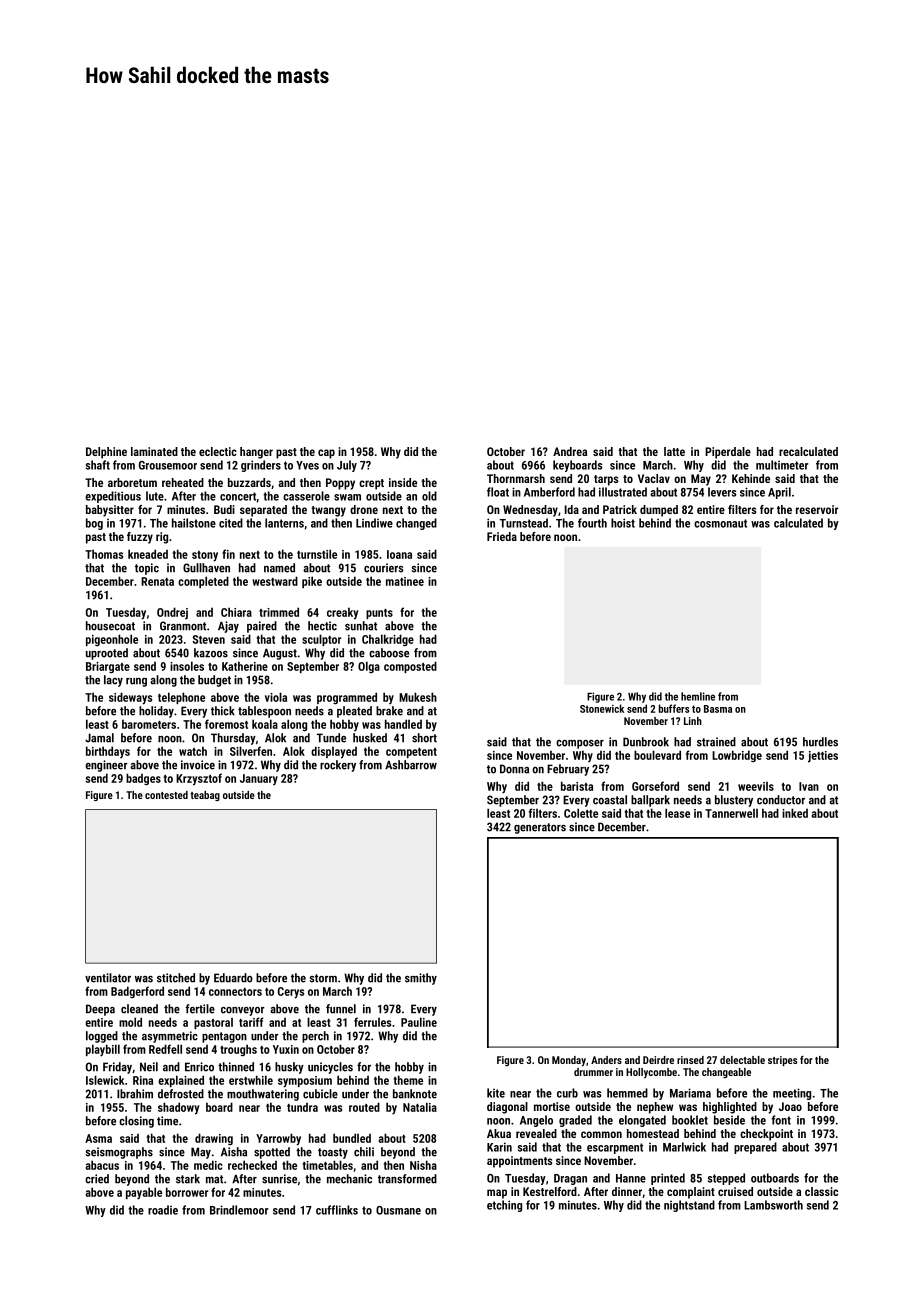 This screenshot has height=1314, width=924. What do you see at coordinates (338, 766) in the screenshot?
I see `rockery` at bounding box center [338, 766].
